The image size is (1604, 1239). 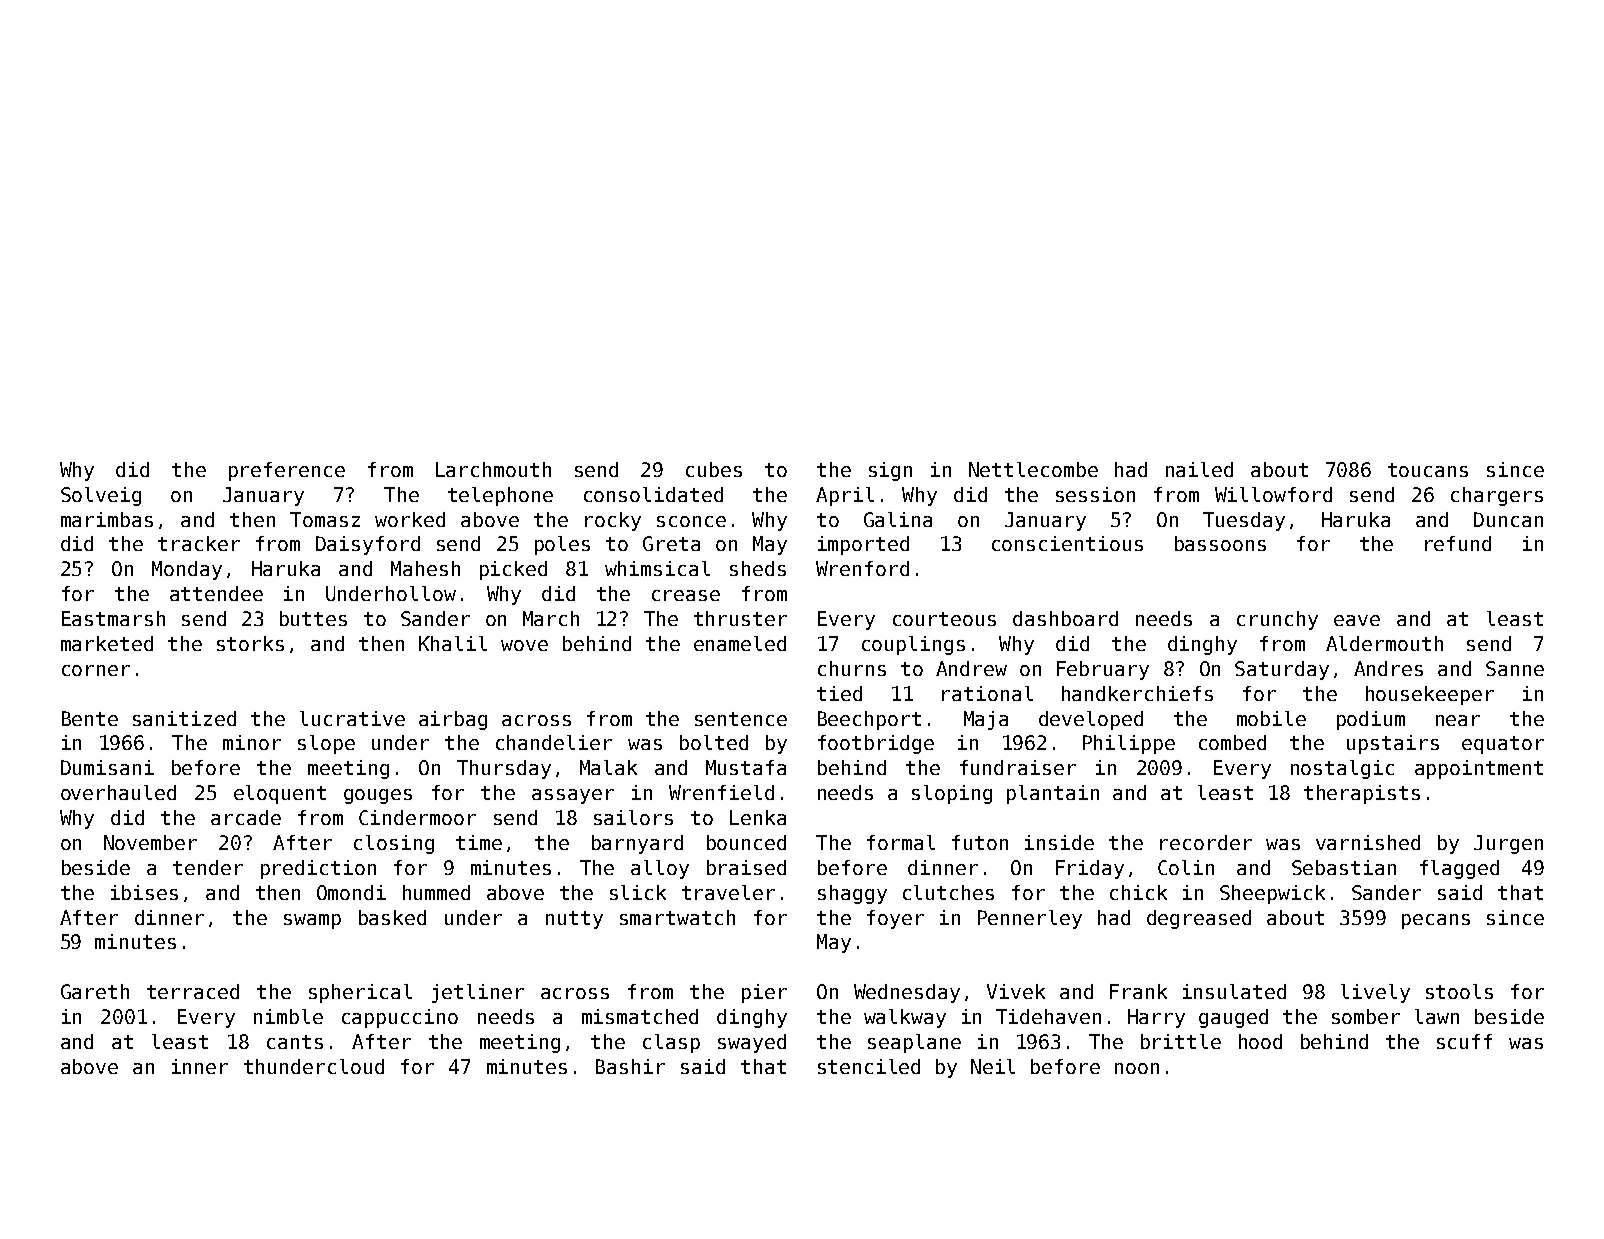 I want to click on churns, so click(x=852, y=668).
